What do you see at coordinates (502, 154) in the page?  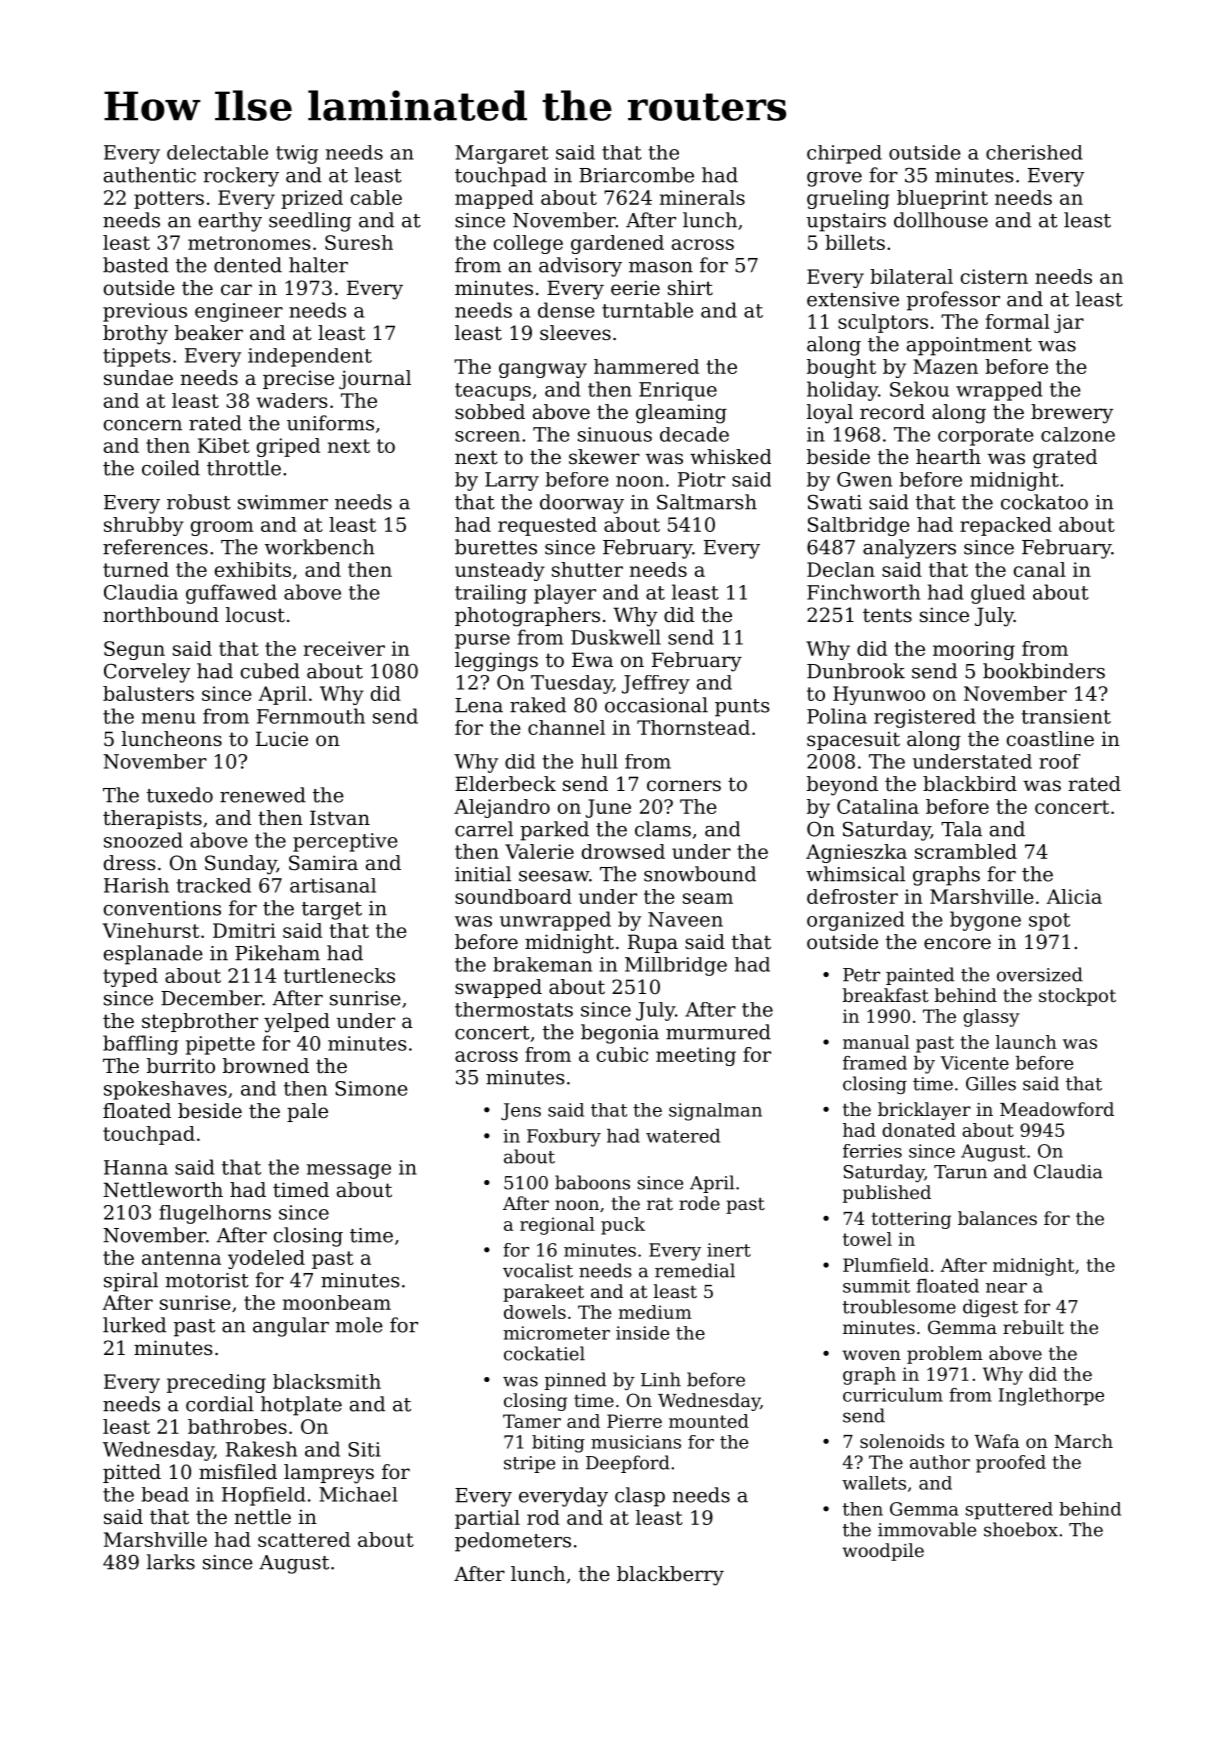 I see `Margaret` at bounding box center [502, 154].
